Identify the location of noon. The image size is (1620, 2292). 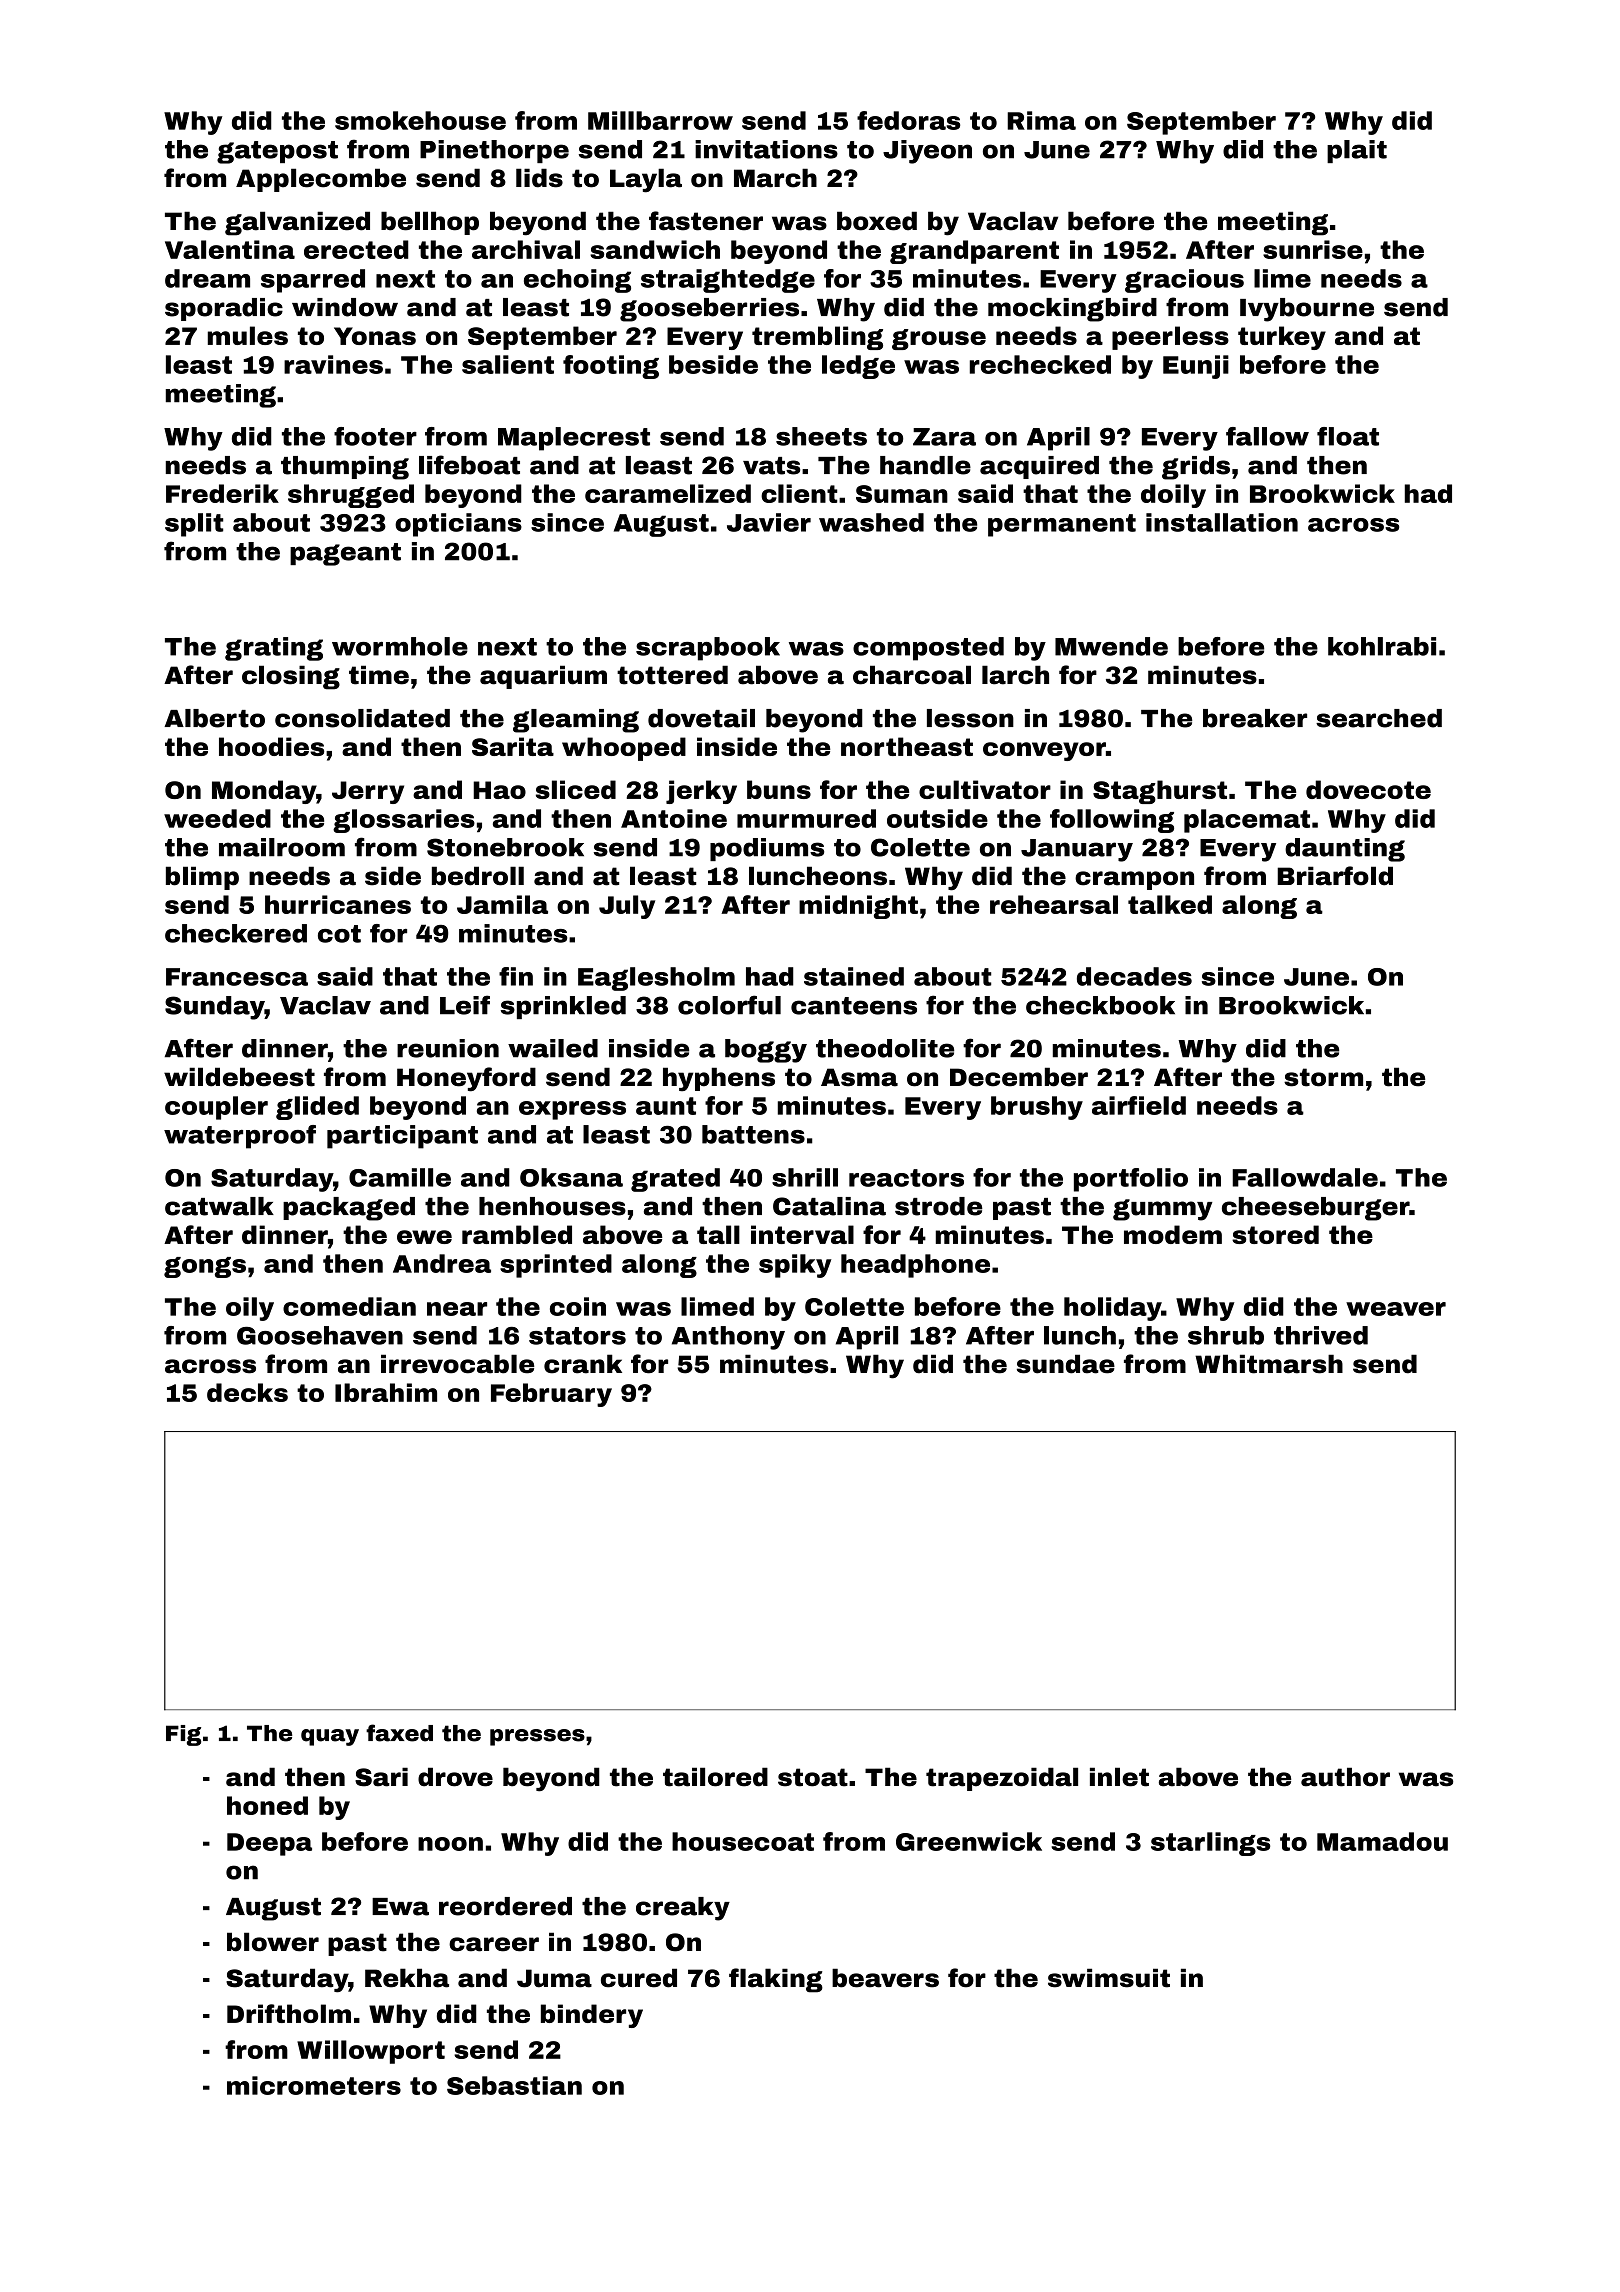
(450, 1844).
